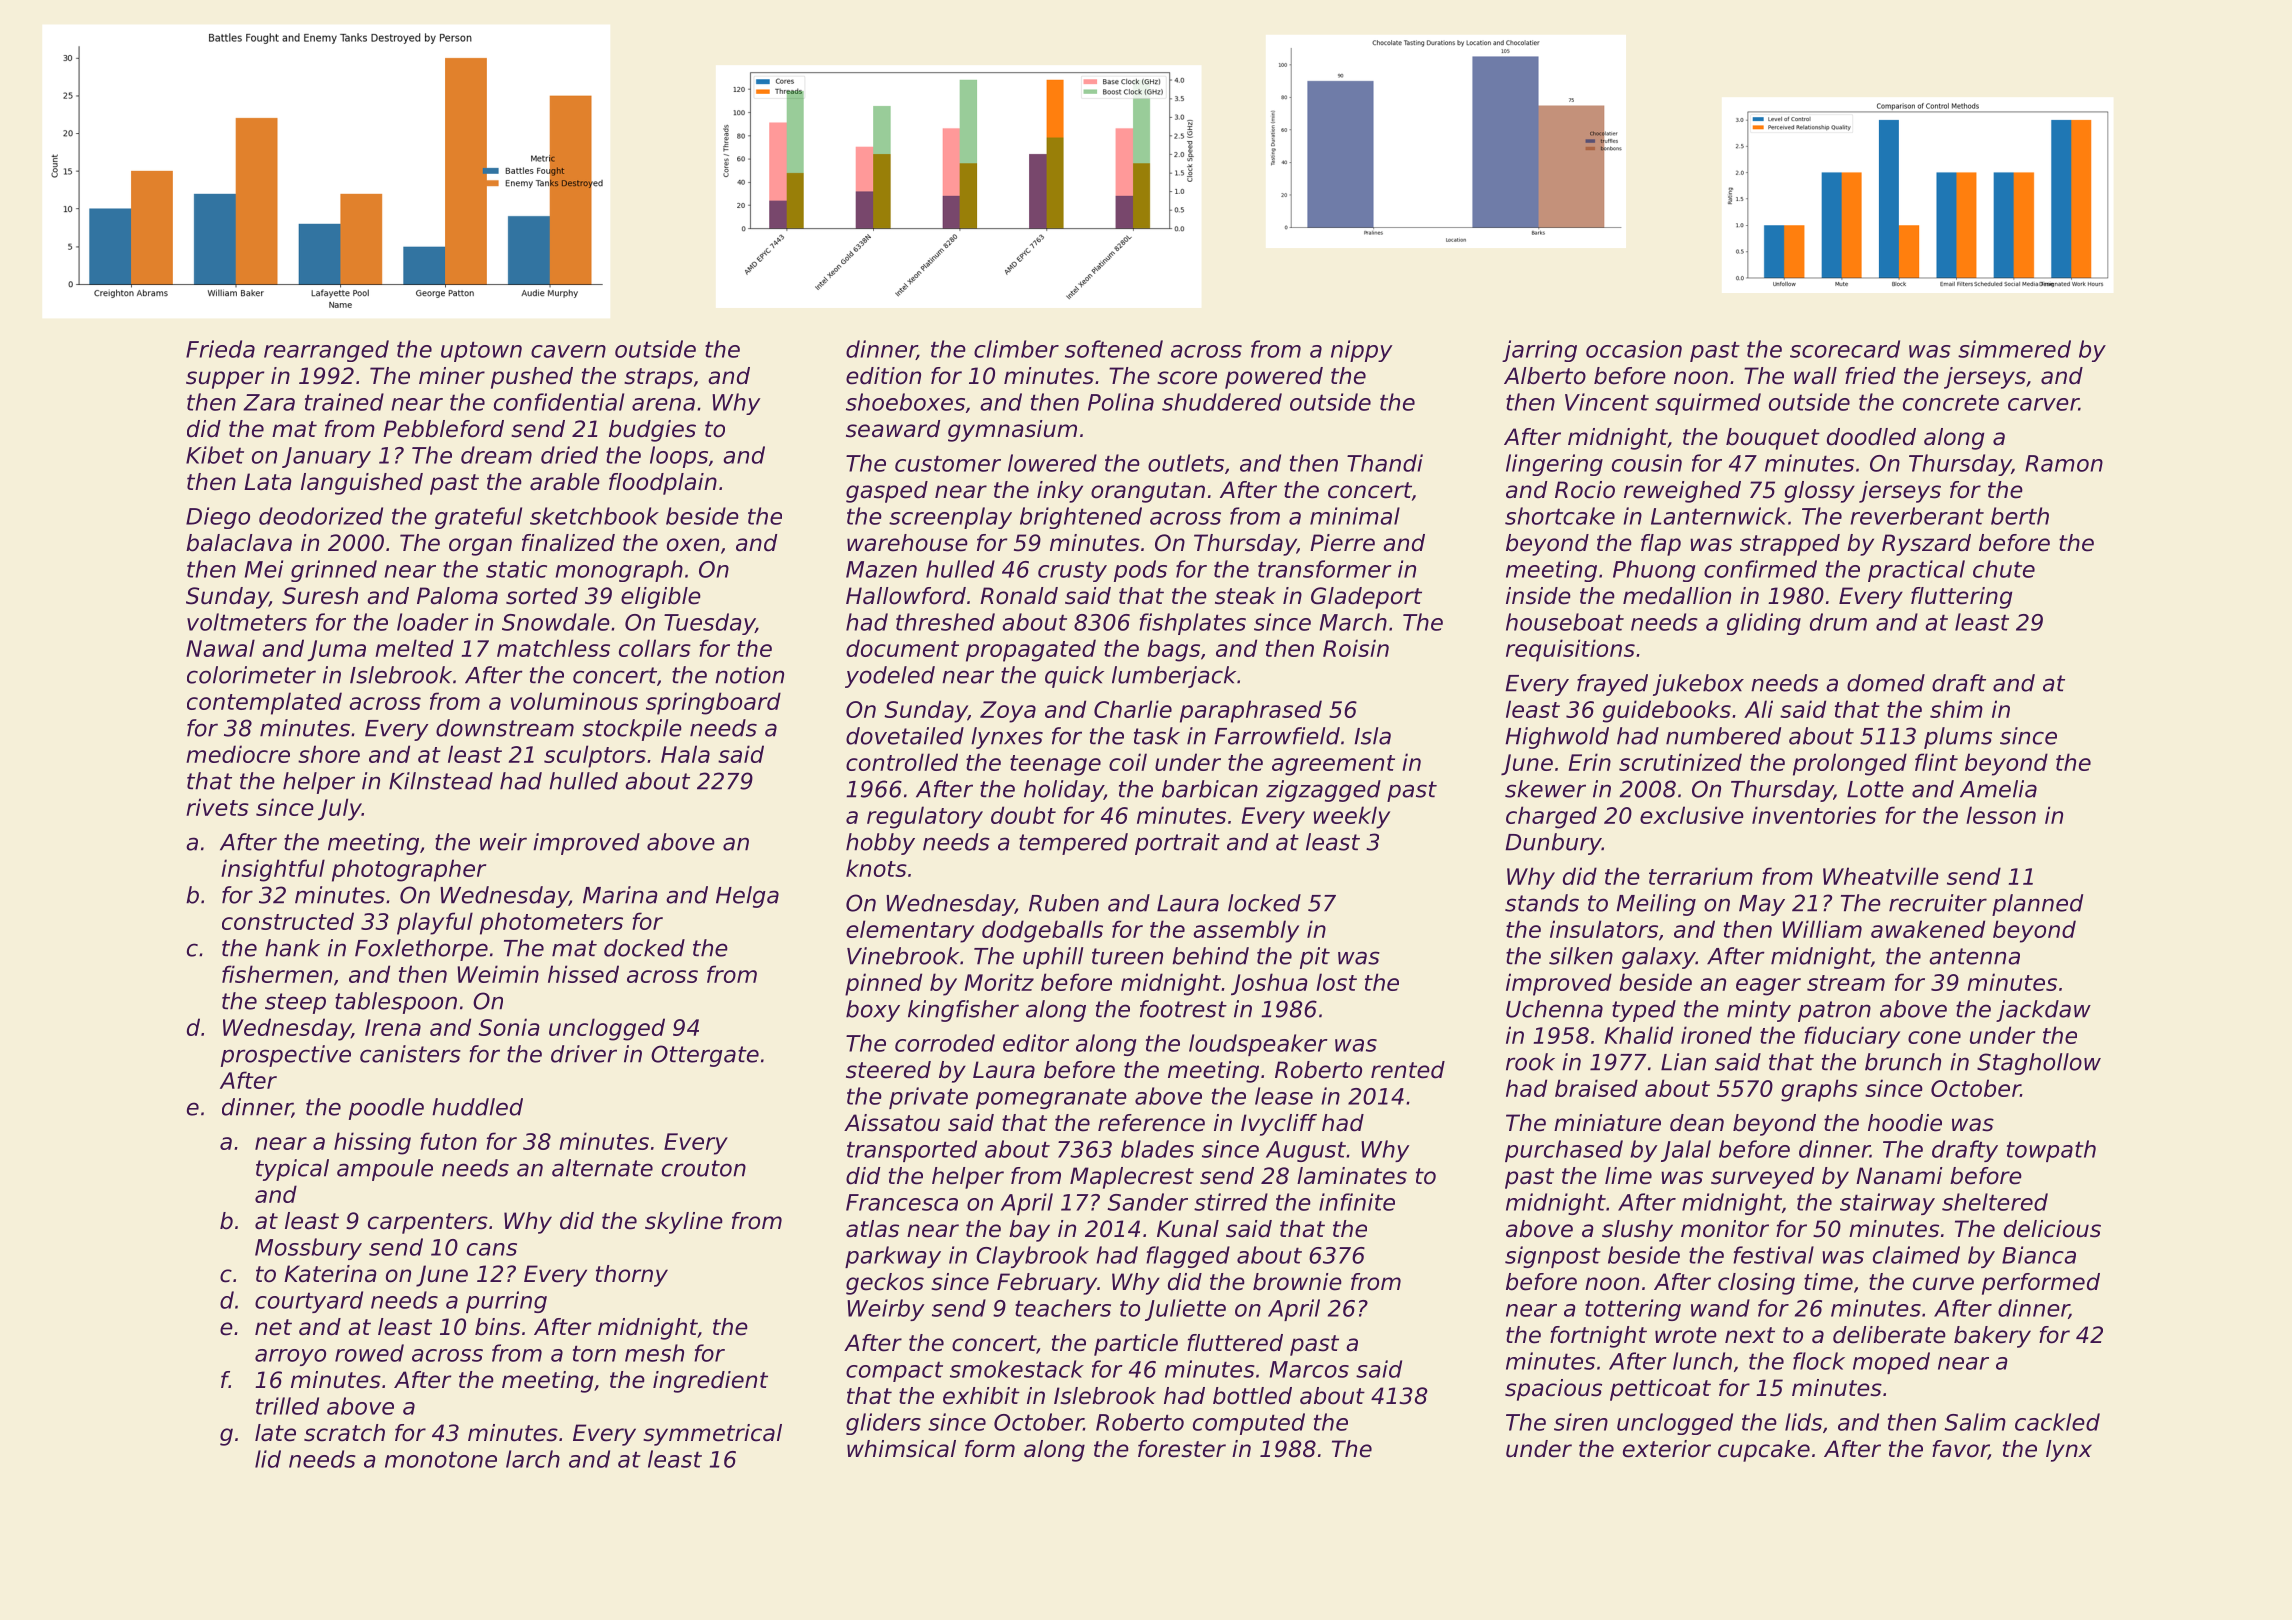 The width and height of the image is (2292, 1620). What do you see at coordinates (428, 1223) in the image?
I see `carpenters` at bounding box center [428, 1223].
